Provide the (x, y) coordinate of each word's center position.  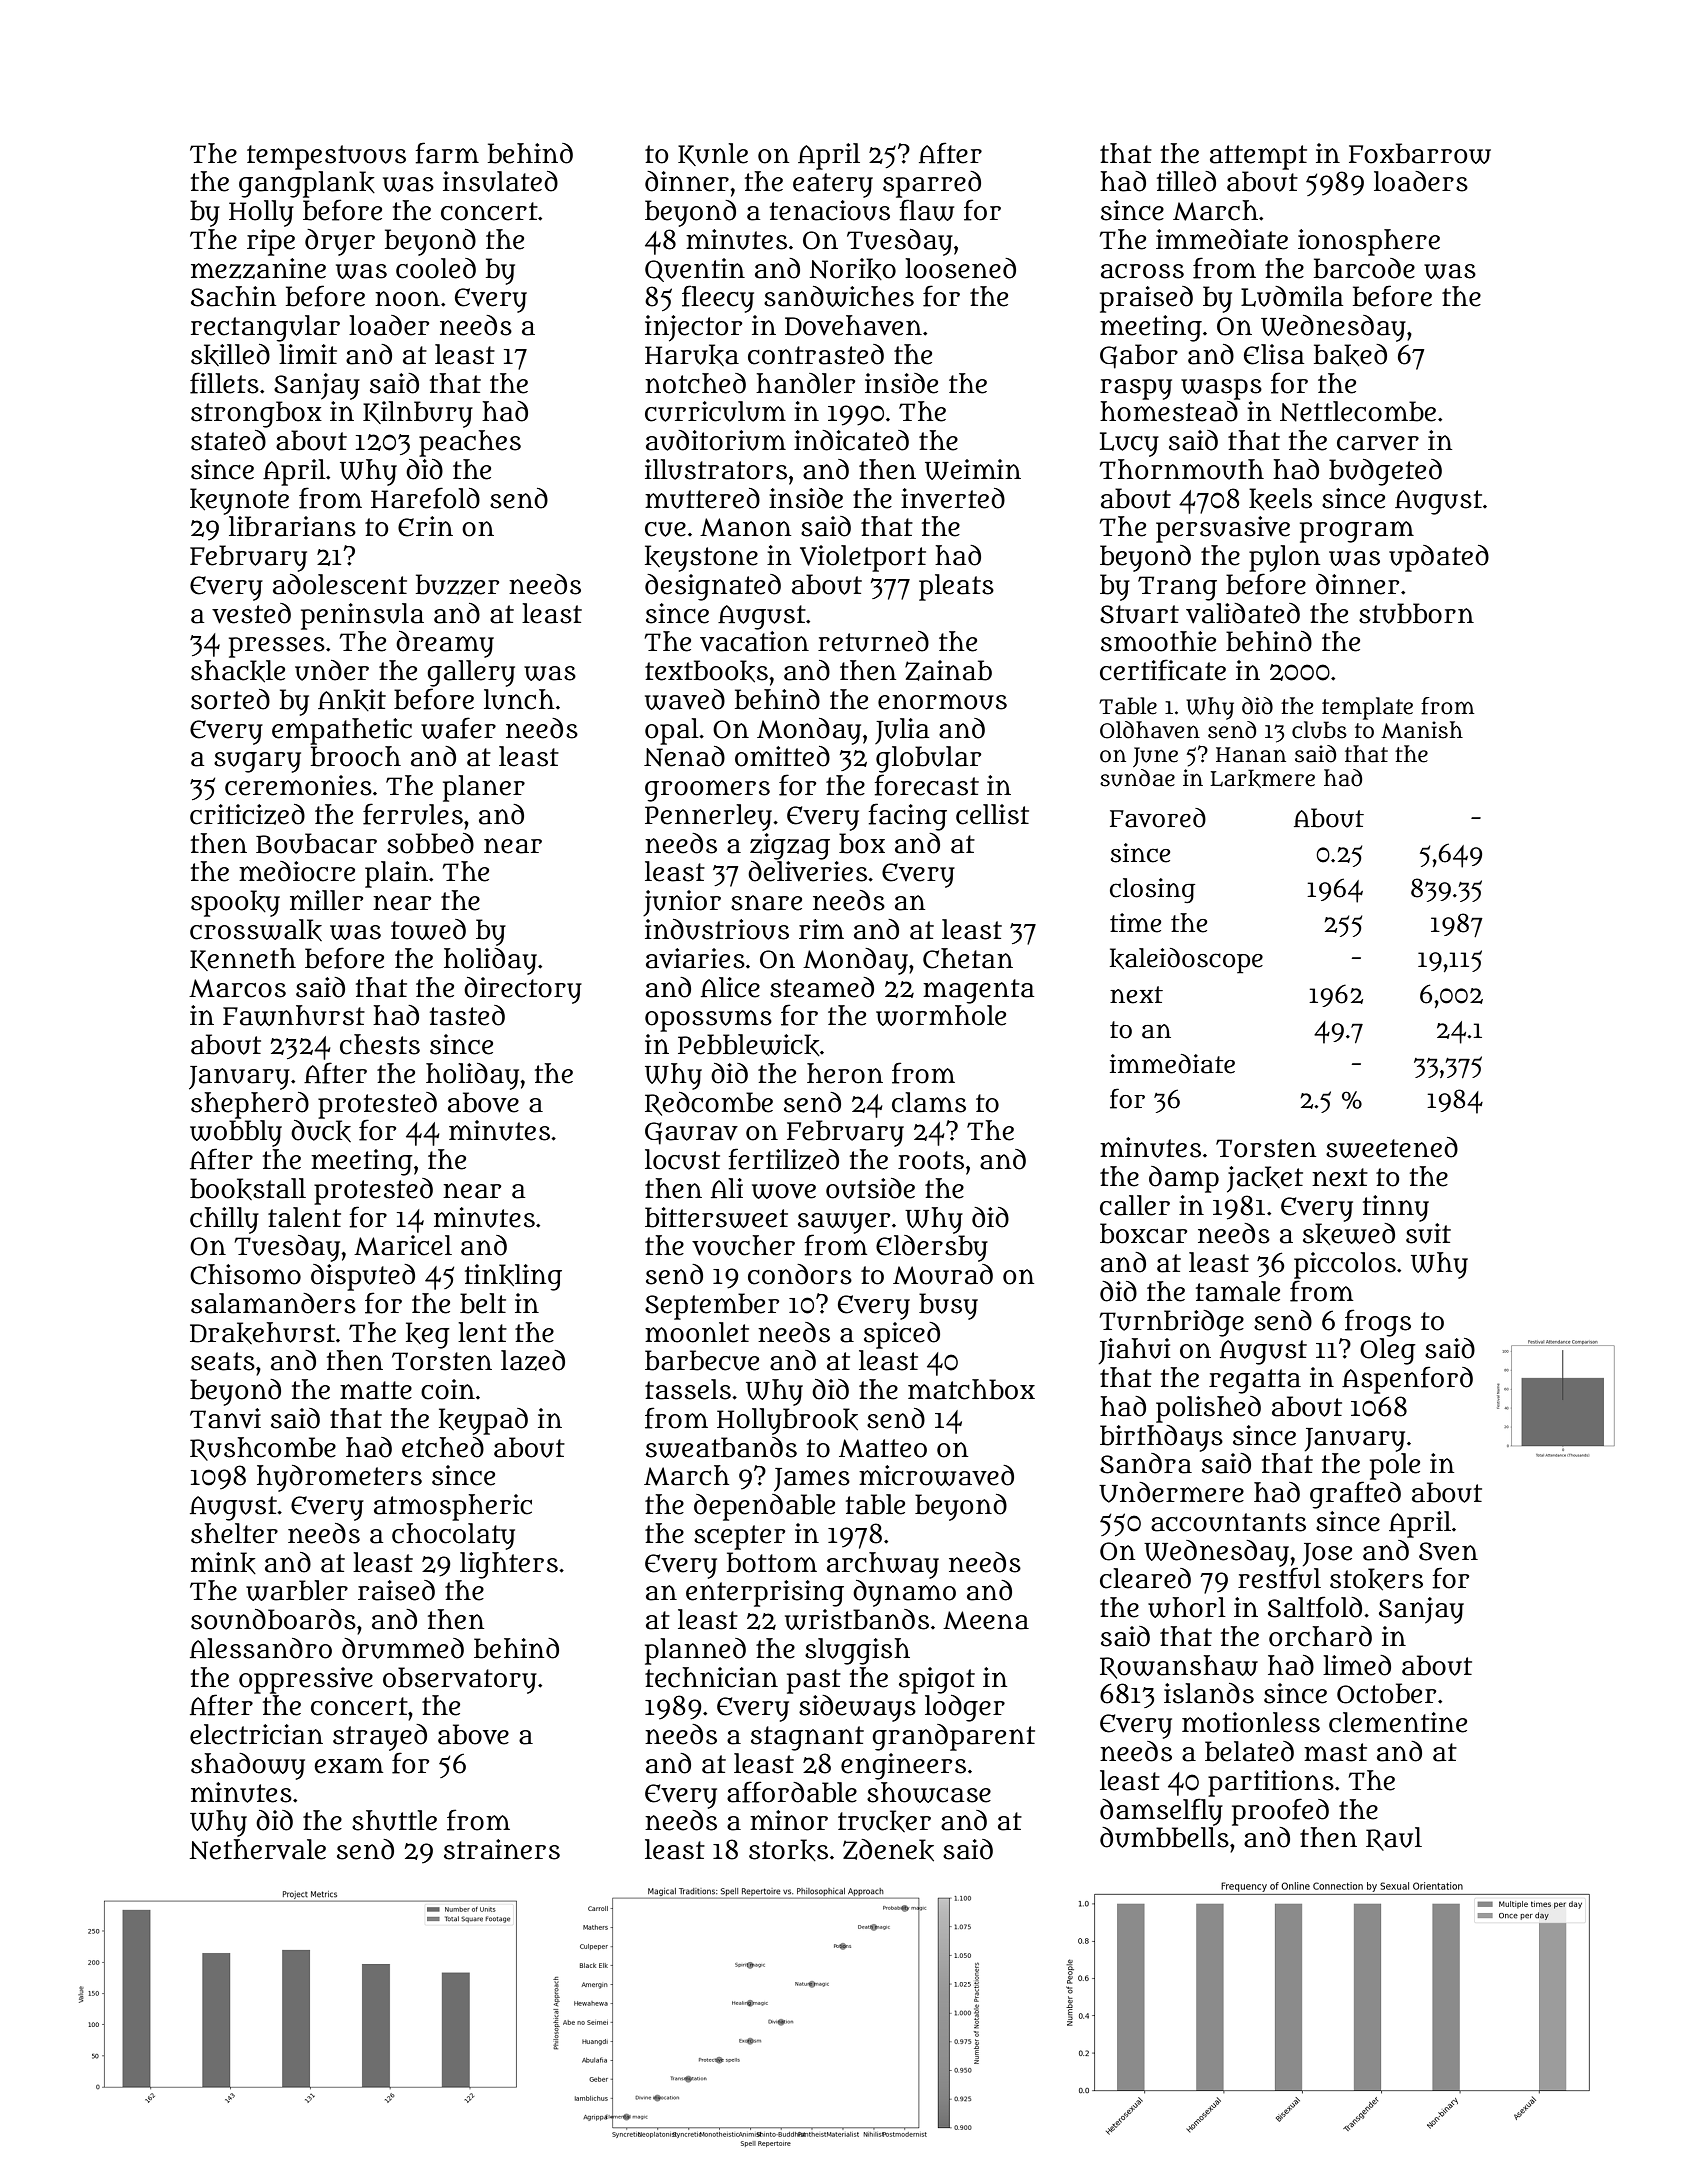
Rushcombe (263, 1449)
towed (428, 929)
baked (1350, 355)
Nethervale (258, 1849)
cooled (436, 268)
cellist (992, 814)
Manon (745, 527)
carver (1378, 443)
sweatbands (721, 1447)
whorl (1187, 1607)
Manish (1422, 730)
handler (805, 383)
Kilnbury (418, 414)
